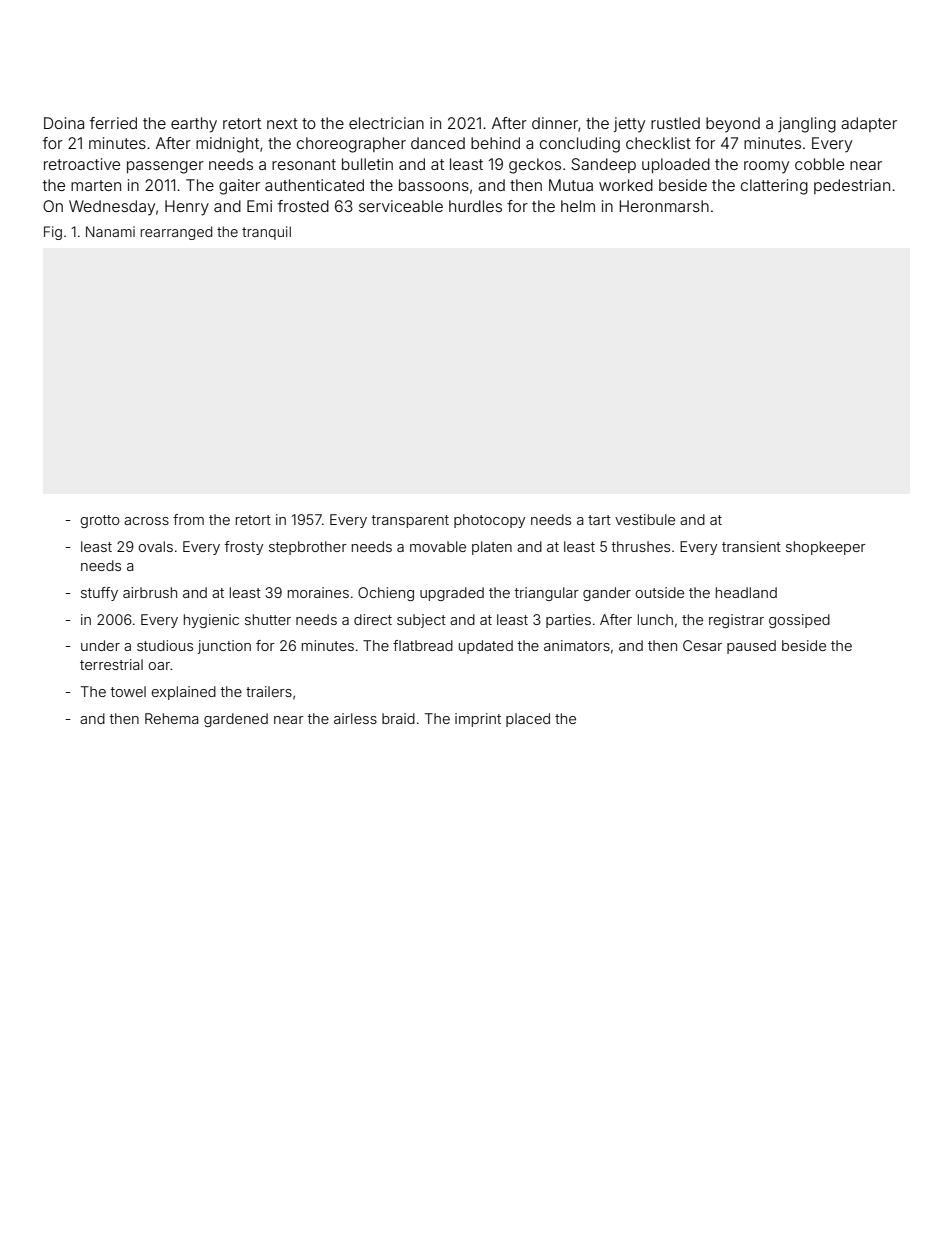 Image resolution: width=952 pixels, height=1233 pixels. Describe the element at coordinates (645, 519) in the image. I see `vestibule` at that location.
